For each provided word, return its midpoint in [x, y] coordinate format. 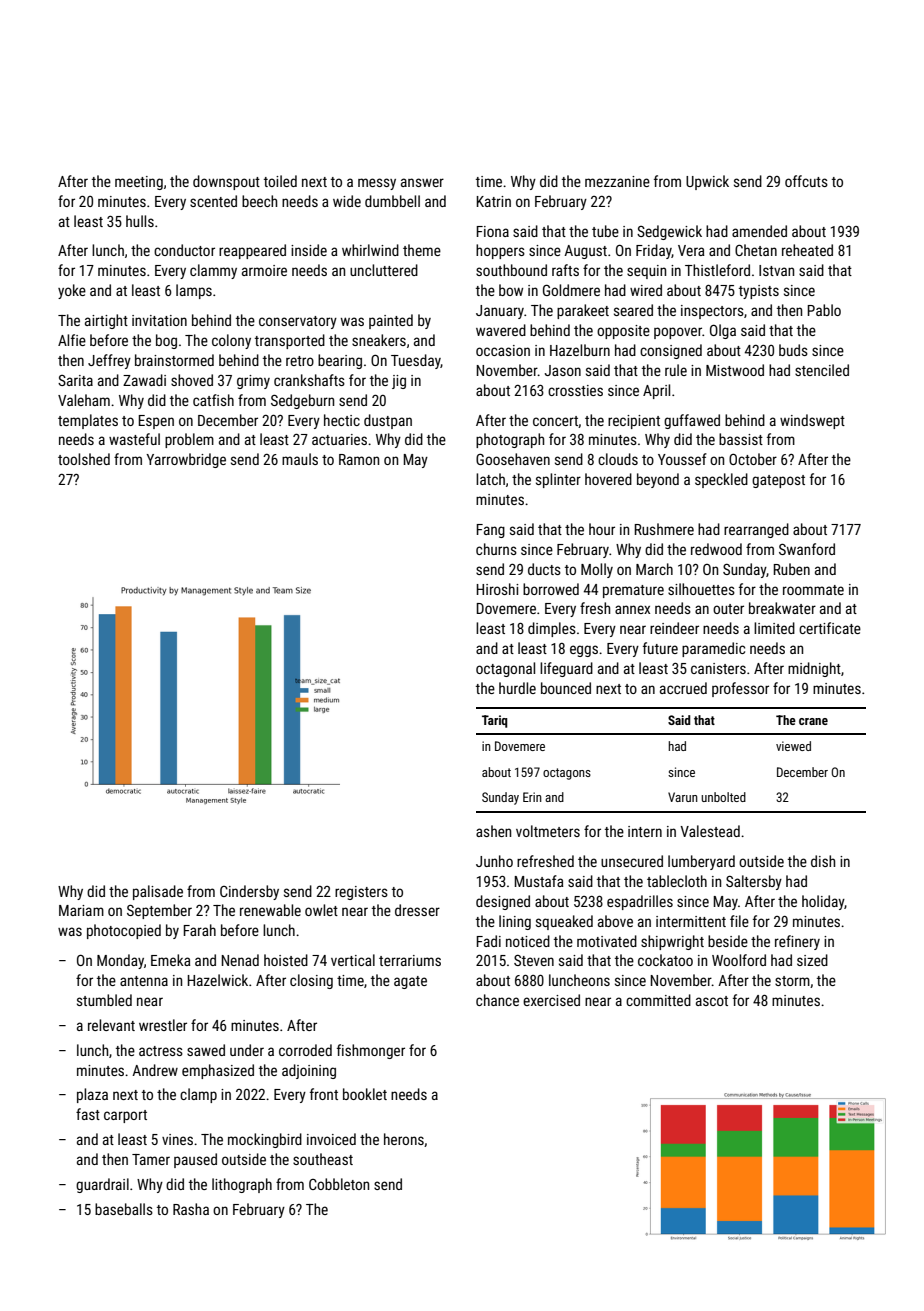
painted [391, 321]
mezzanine [617, 181]
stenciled [822, 370]
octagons [567, 774]
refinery [797, 942]
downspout [226, 182]
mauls [300, 459]
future [660, 648]
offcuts [806, 181]
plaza [92, 1095]
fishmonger [371, 1051]
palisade [158, 892]
